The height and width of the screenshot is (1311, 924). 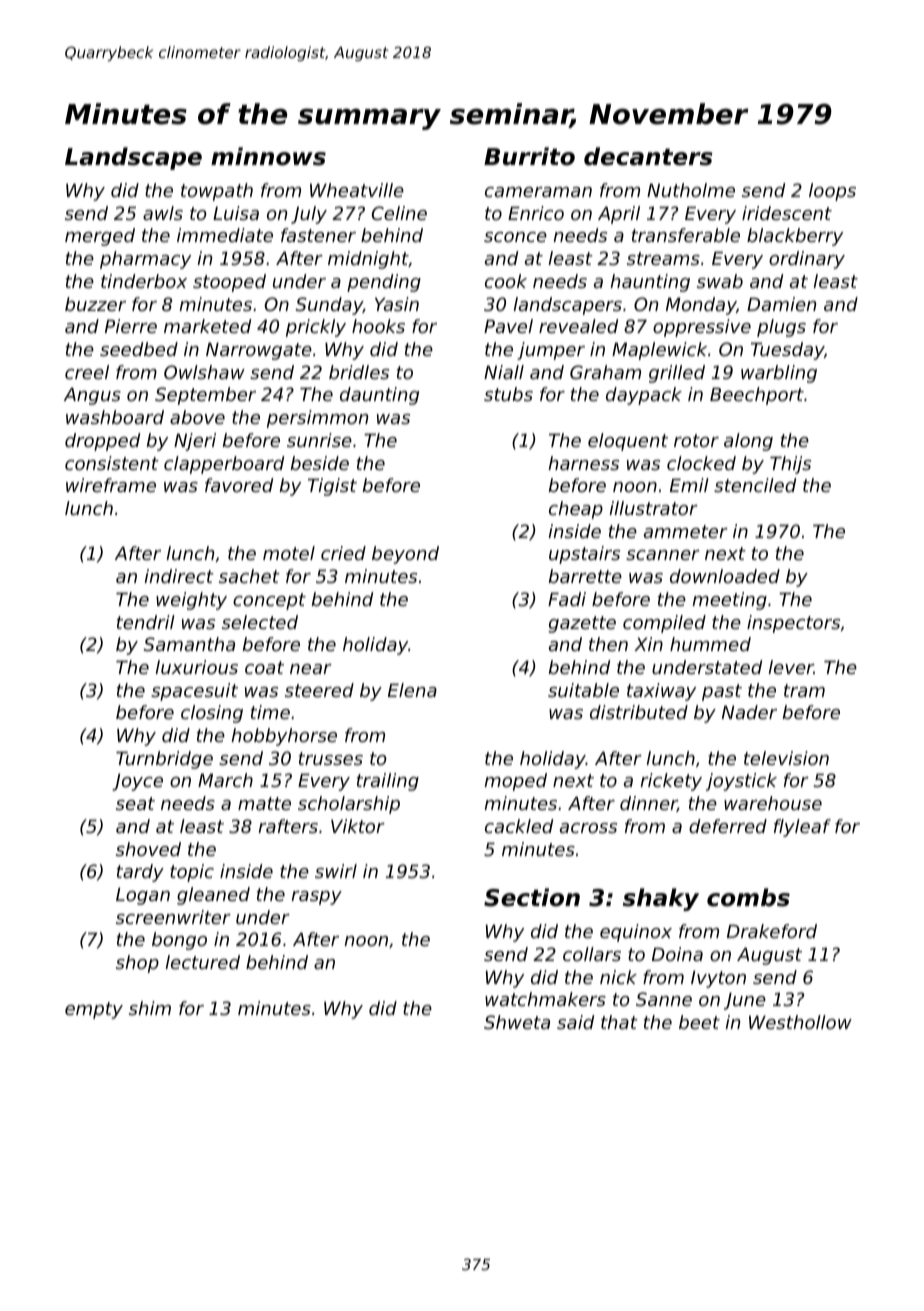 I want to click on Shweta, so click(x=517, y=1022).
